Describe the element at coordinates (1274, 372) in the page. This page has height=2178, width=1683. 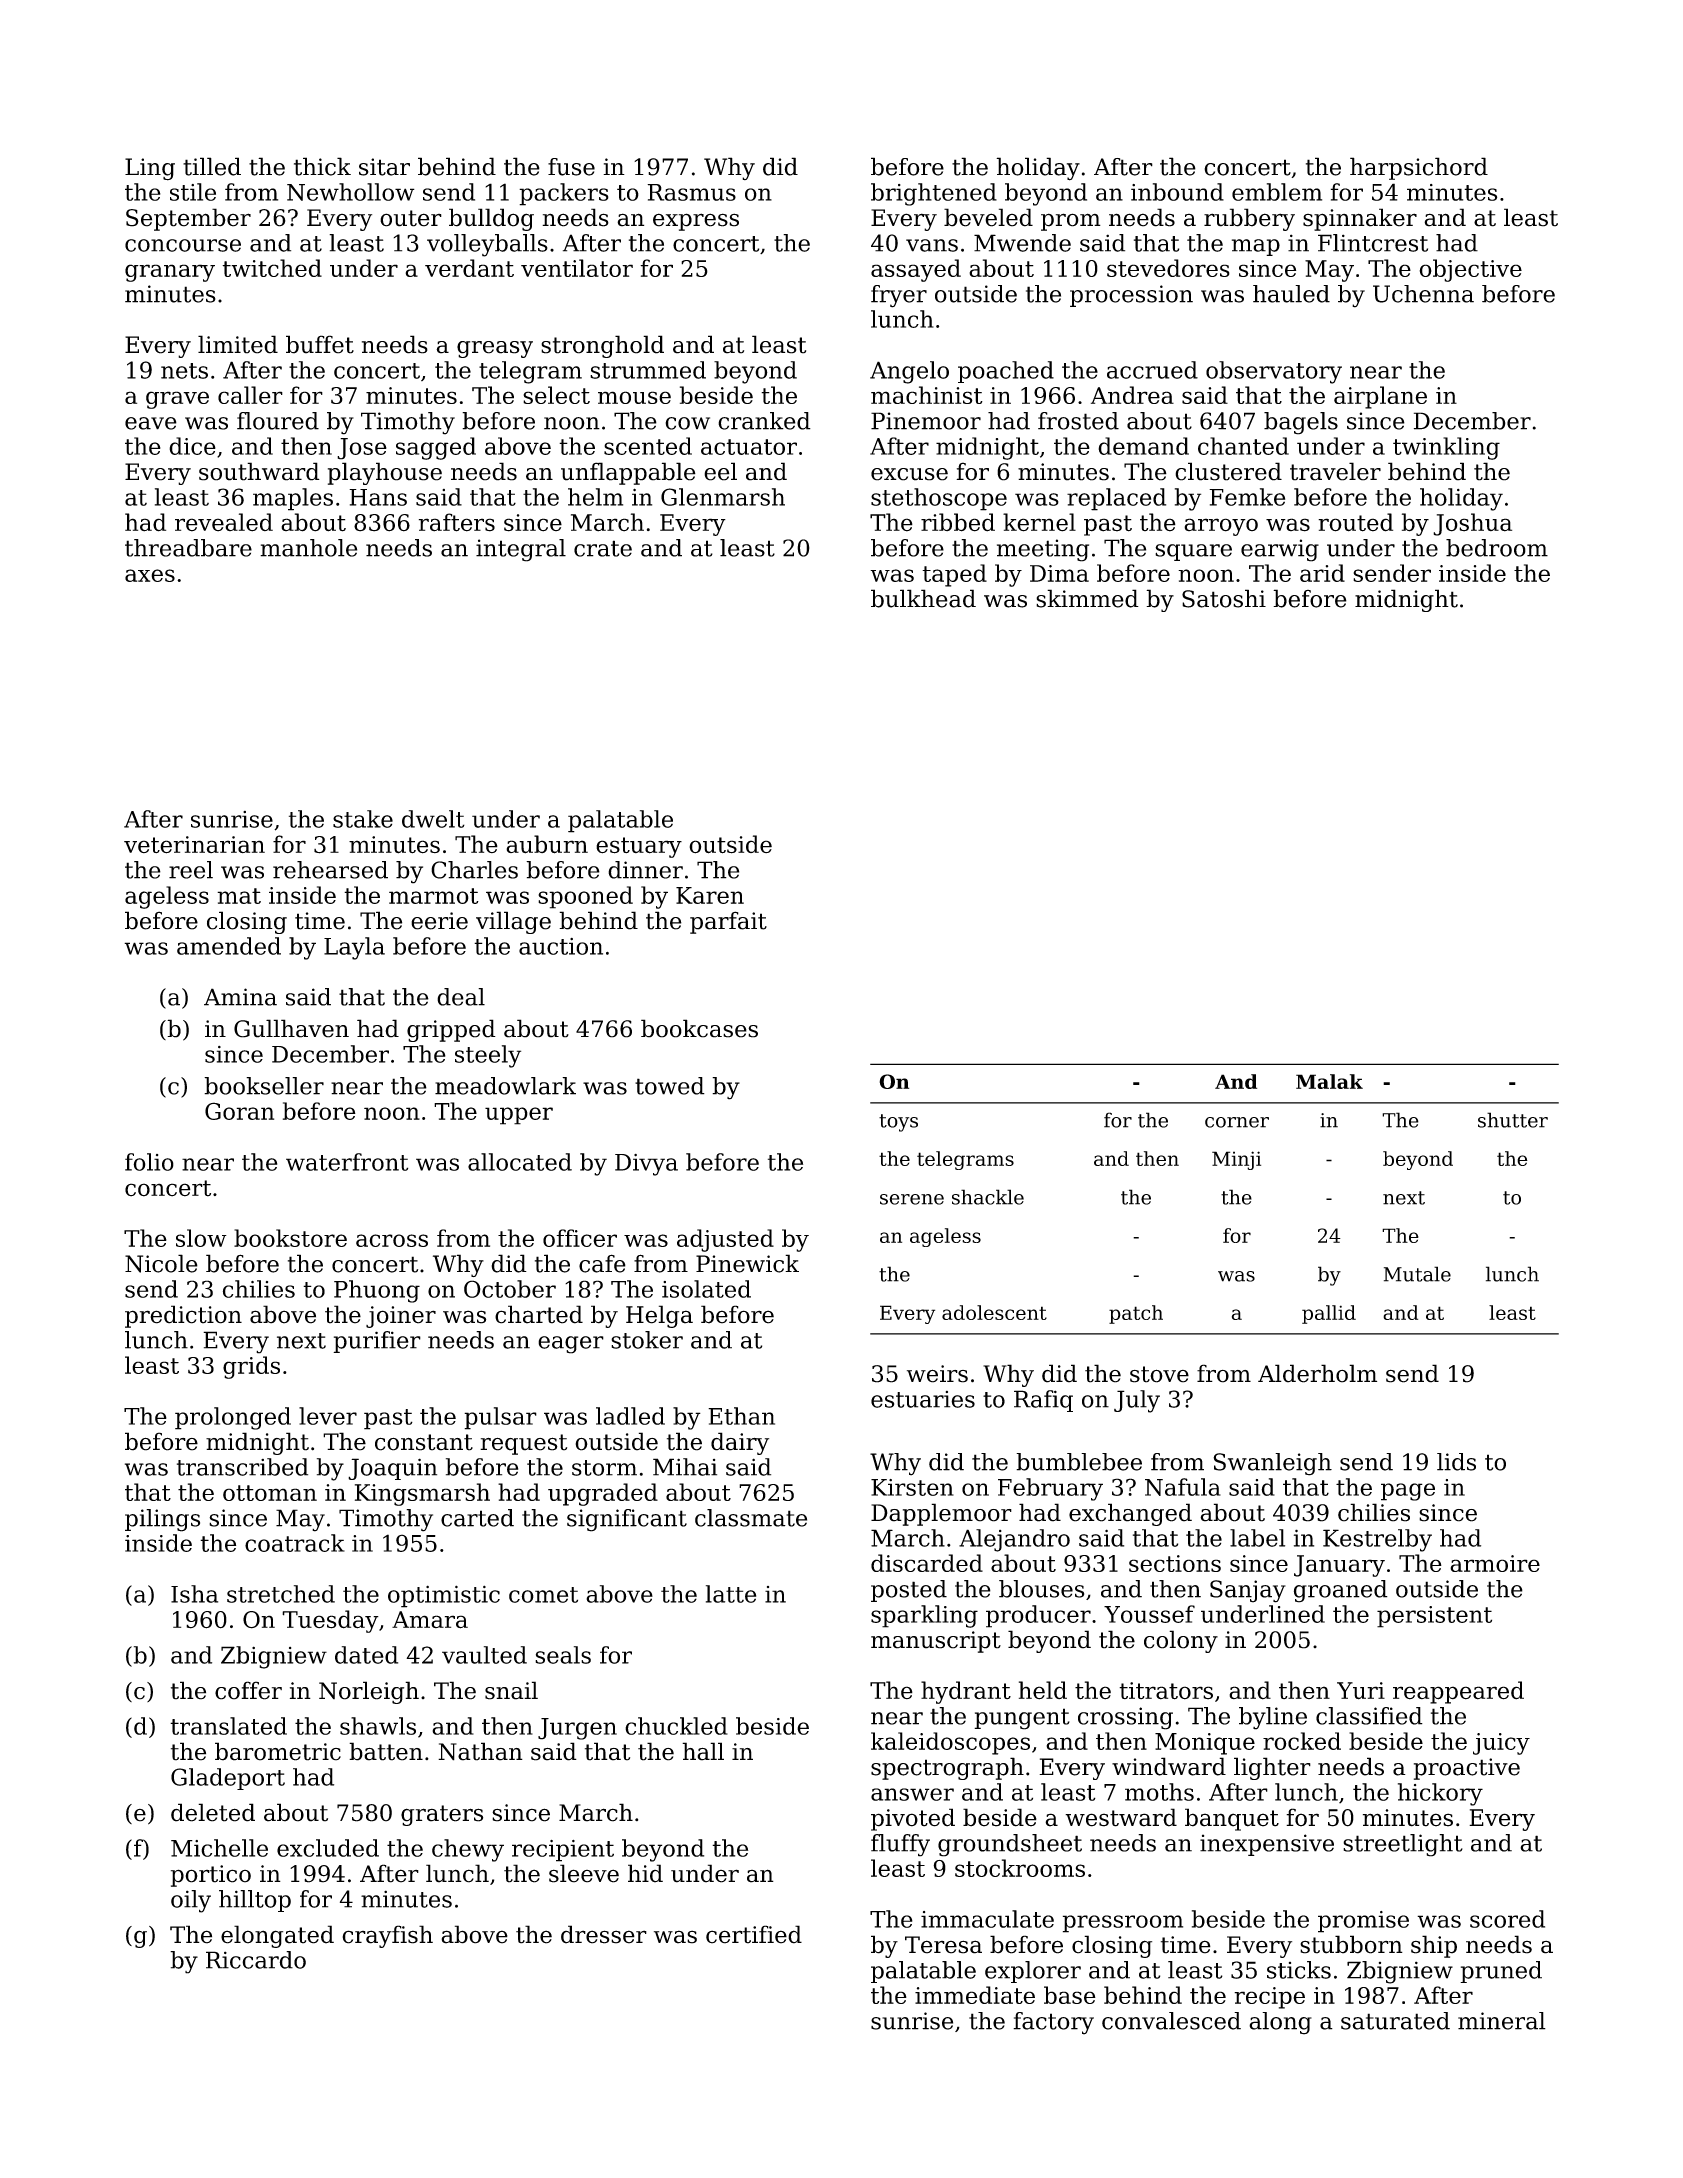
I see `observatory` at that location.
